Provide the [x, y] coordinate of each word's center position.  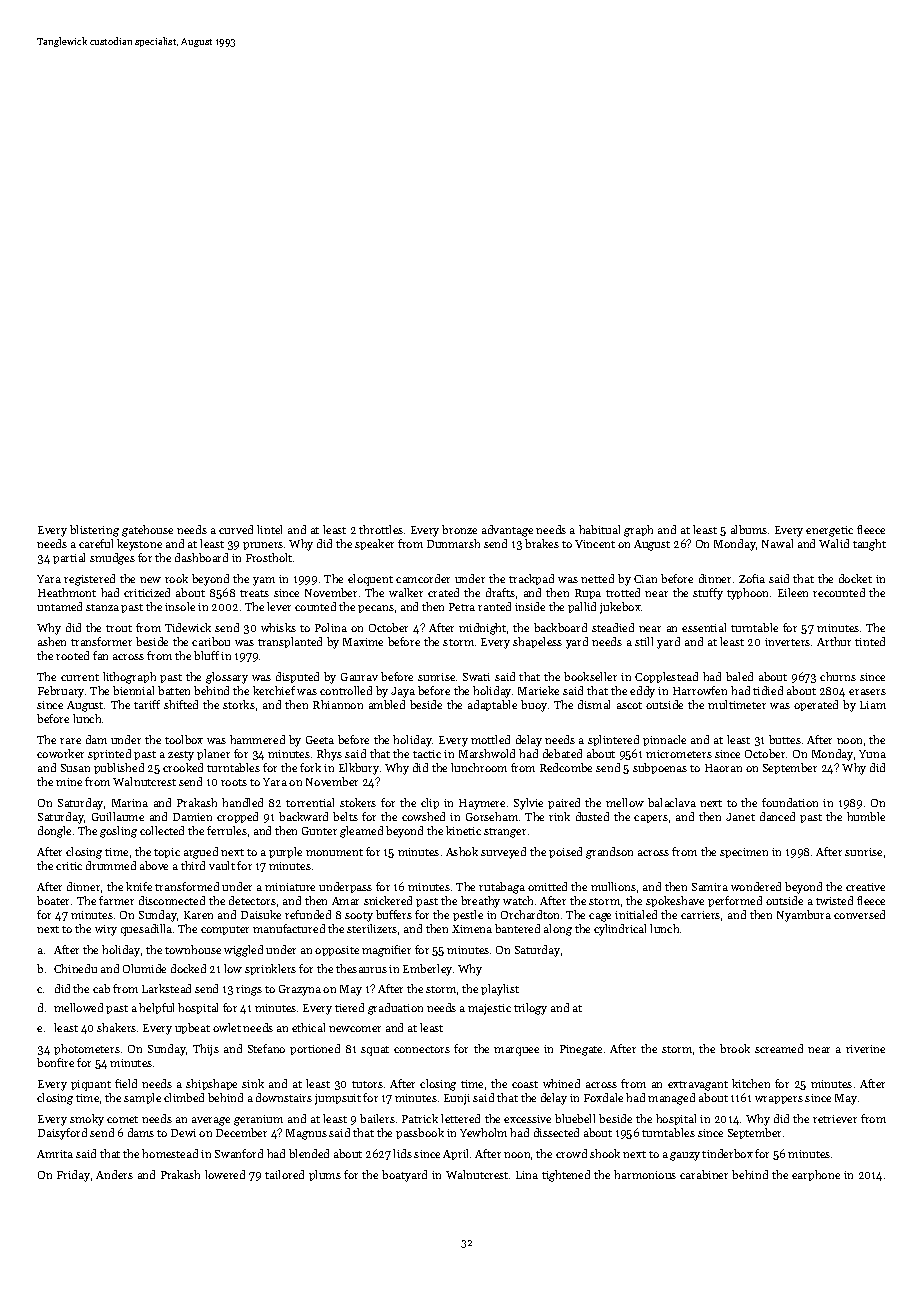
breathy [480, 902]
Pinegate [581, 1050]
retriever [835, 1119]
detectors [252, 900]
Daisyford [62, 1134]
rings [249, 990]
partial [69, 558]
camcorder [423, 578]
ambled [387, 704]
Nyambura [804, 916]
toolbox [184, 739]
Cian [645, 579]
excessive [527, 1119]
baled [739, 676]
